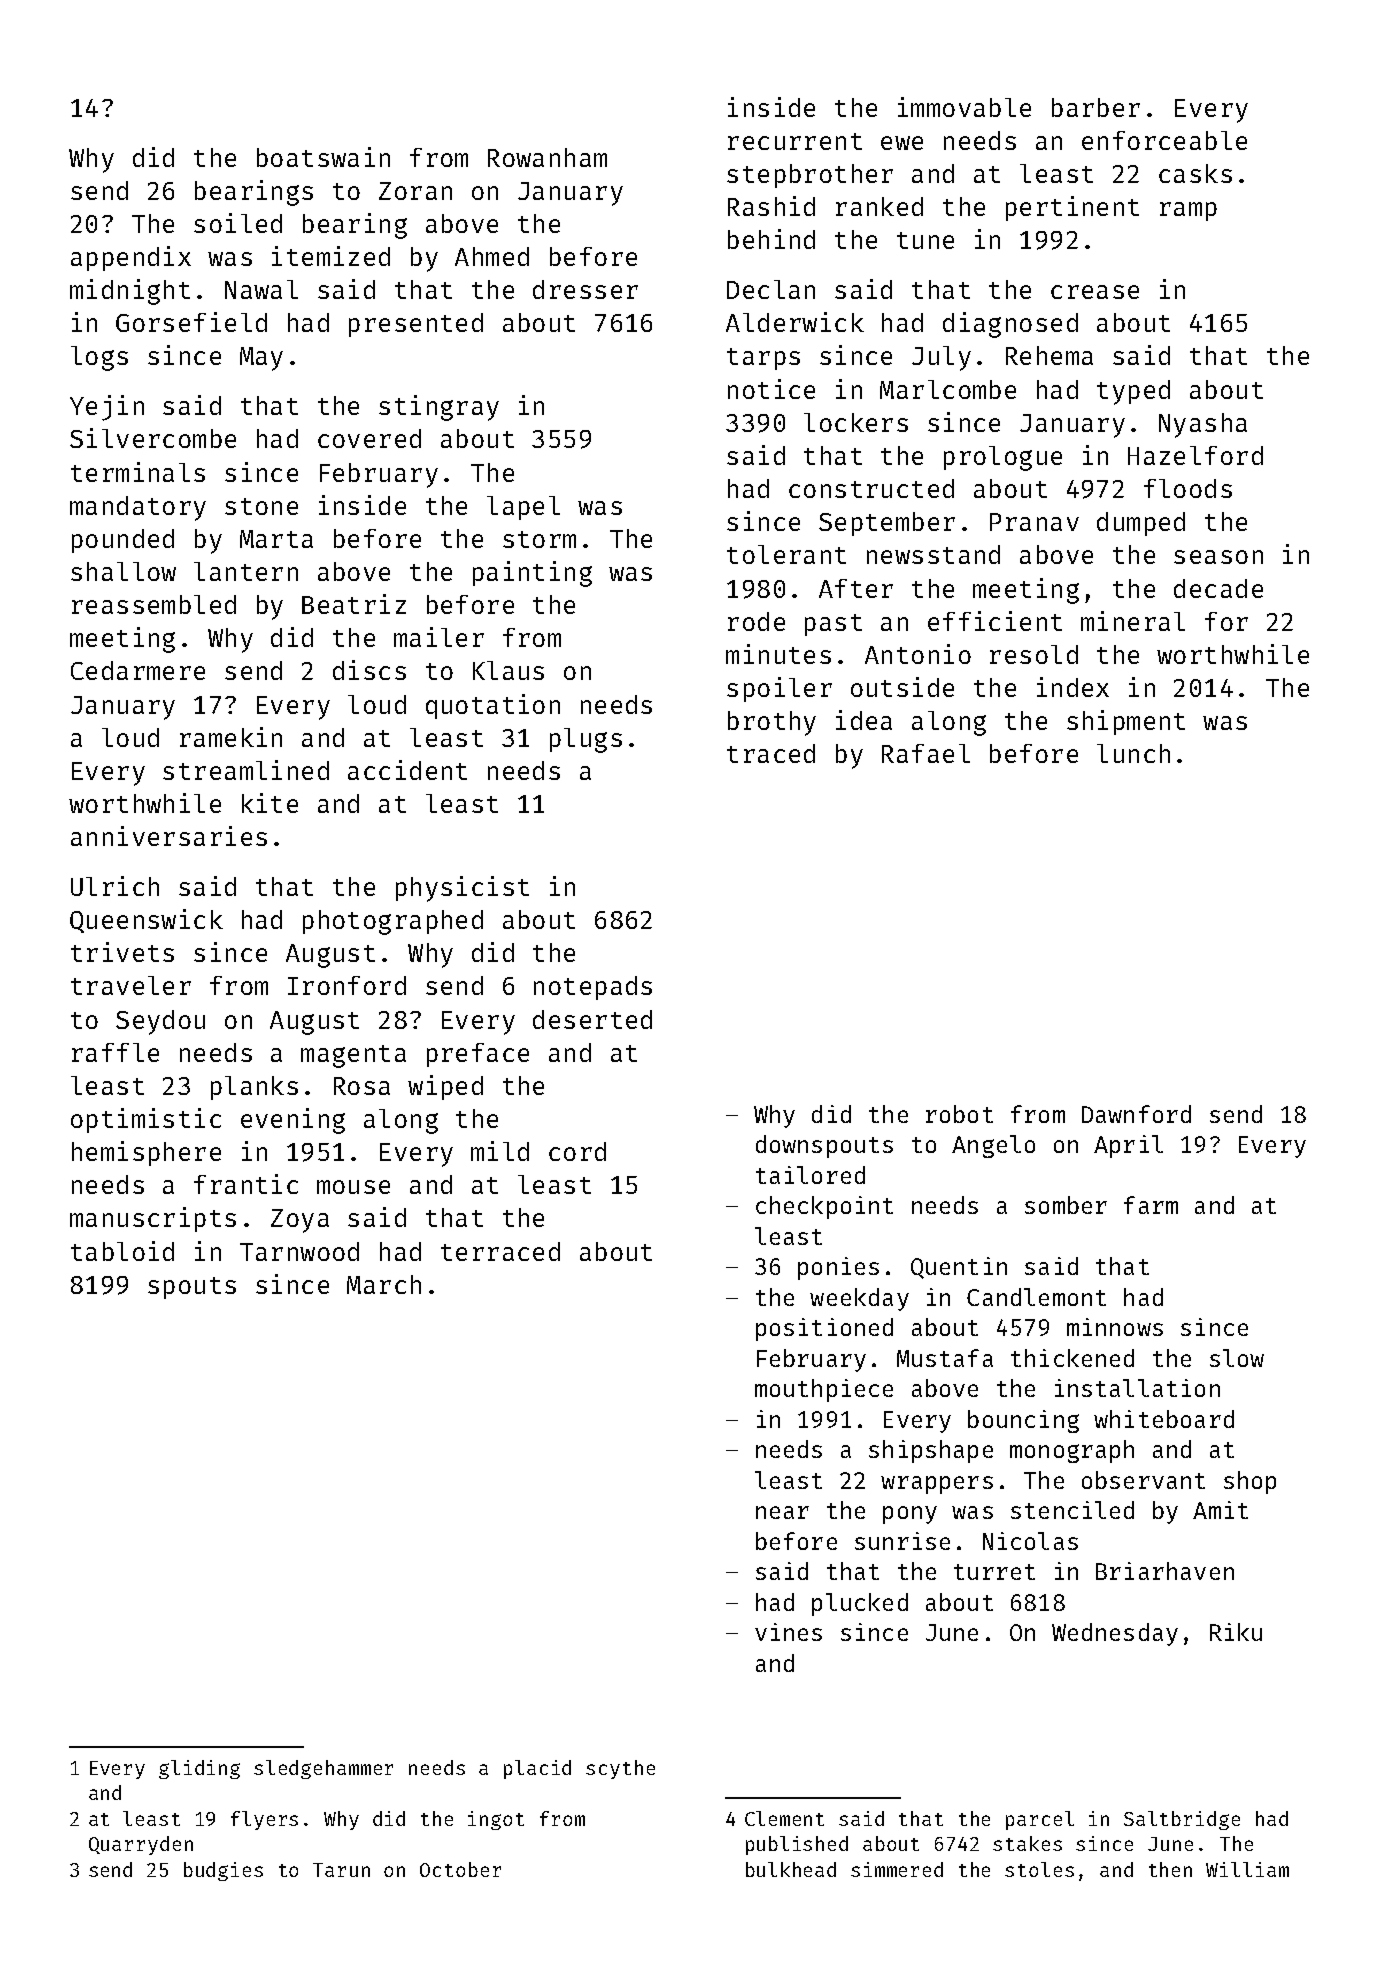 This image has width=1386, height=1969. I want to click on Quarryden, so click(141, 1845).
